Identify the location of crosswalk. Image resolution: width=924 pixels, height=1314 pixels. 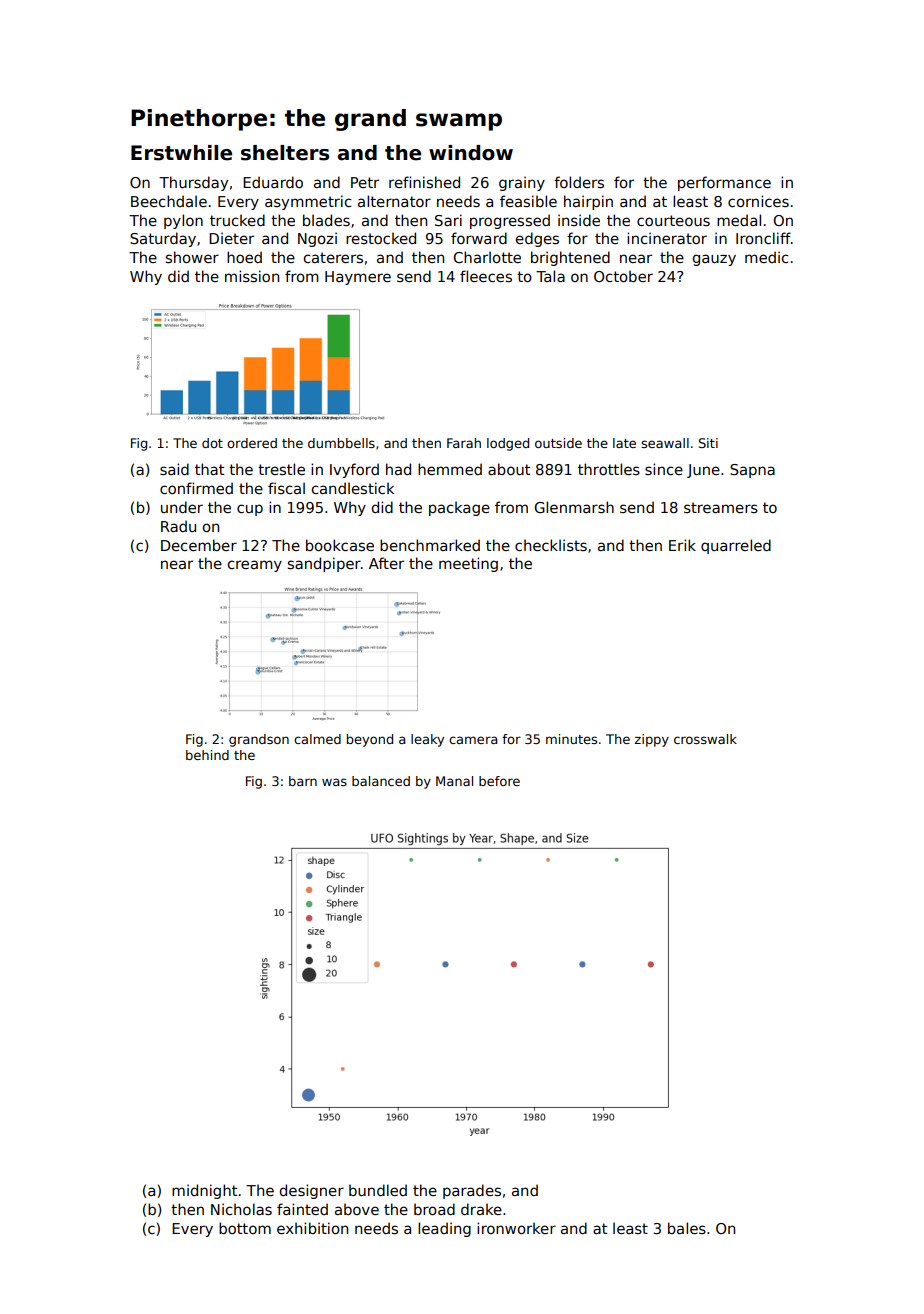
(705, 739).
